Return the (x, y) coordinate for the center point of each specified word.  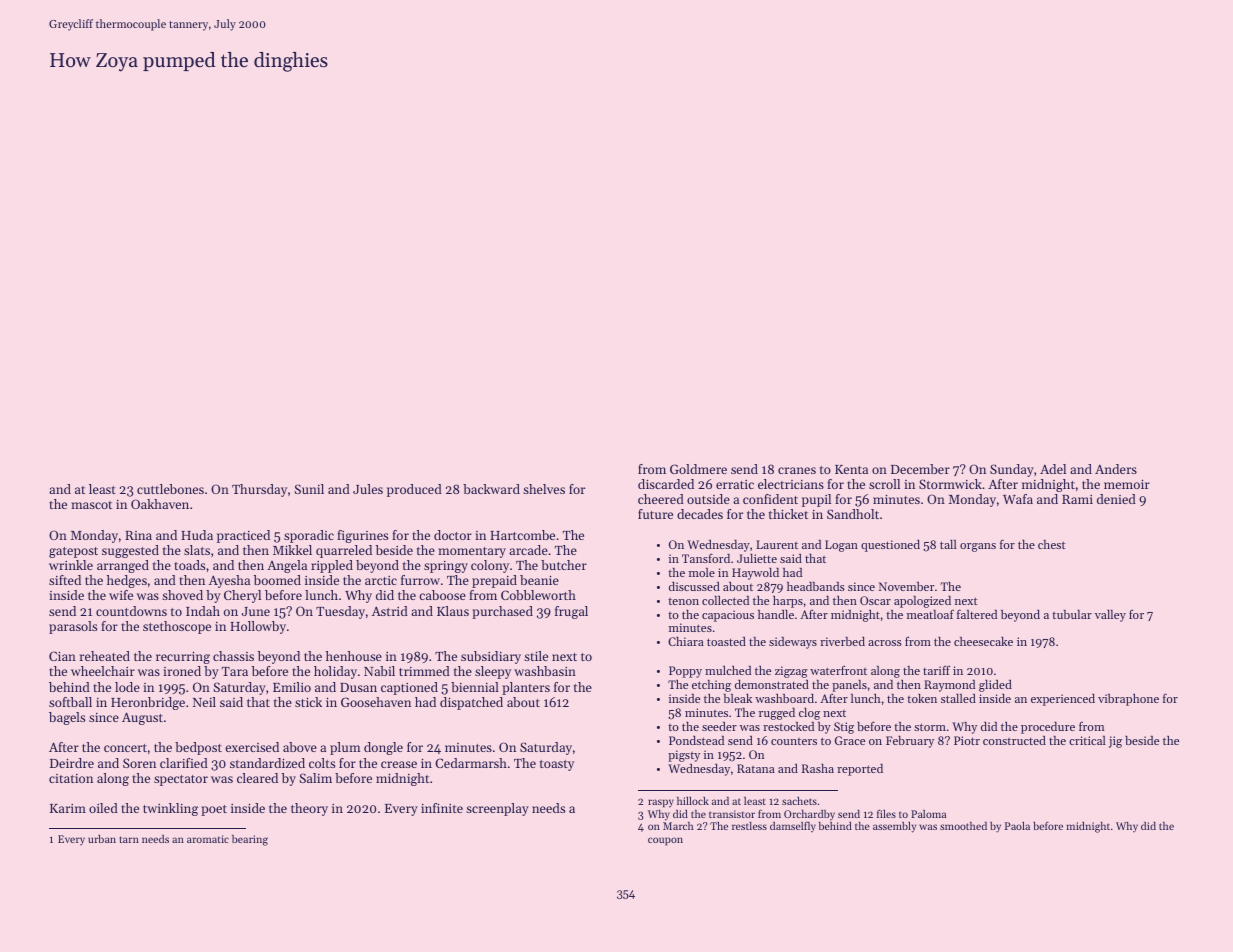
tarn (129, 839)
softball (70, 702)
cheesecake (983, 641)
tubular (1072, 614)
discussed (694, 586)
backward (491, 489)
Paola (1017, 826)
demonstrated (772, 684)
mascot (91, 505)
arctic (381, 580)
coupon (665, 841)
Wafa (1018, 499)
